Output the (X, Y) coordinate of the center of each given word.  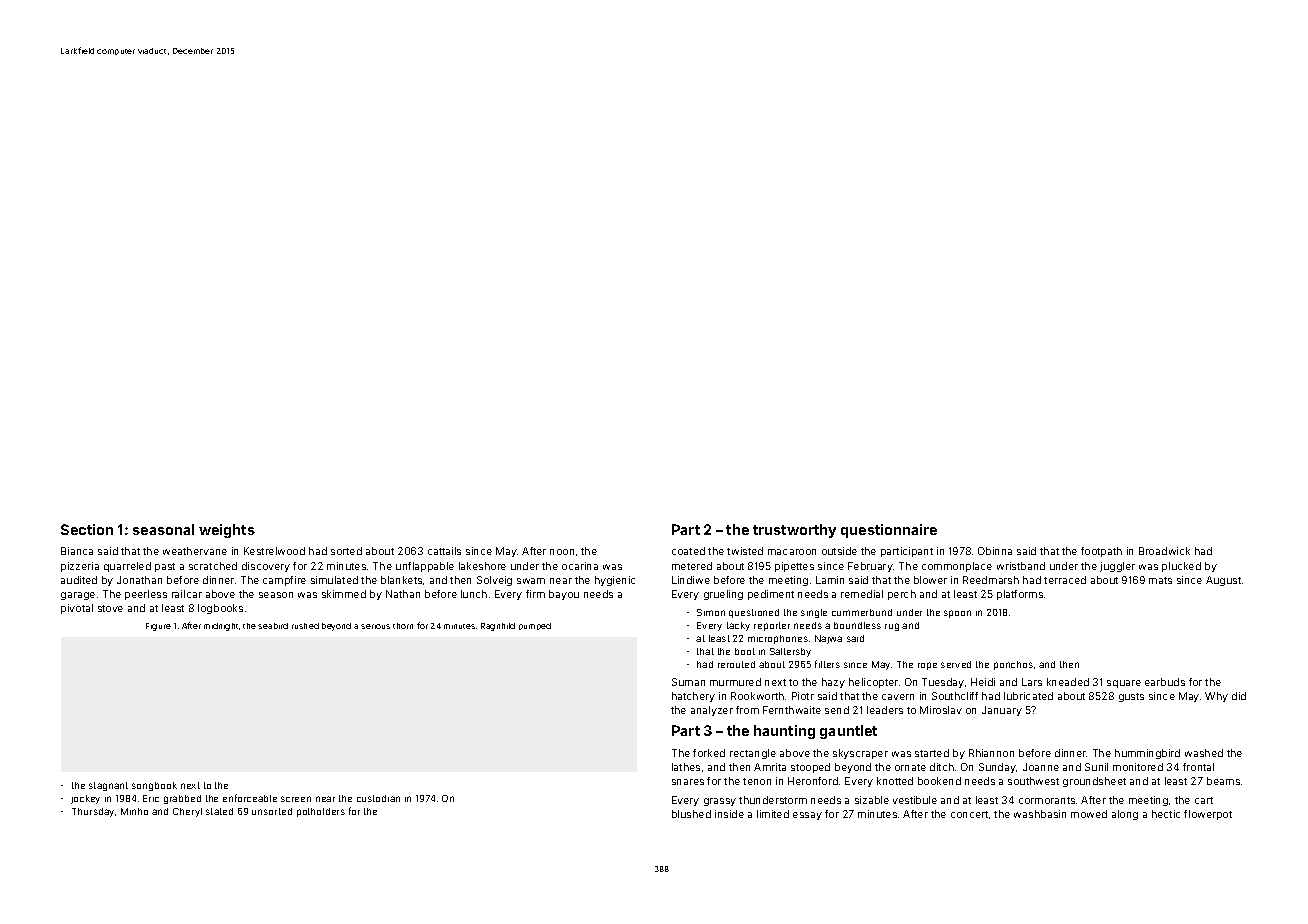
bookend (939, 781)
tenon (757, 781)
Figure (158, 627)
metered (692, 566)
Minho (134, 811)
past (165, 567)
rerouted (736, 664)
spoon (957, 614)
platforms (1020, 595)
